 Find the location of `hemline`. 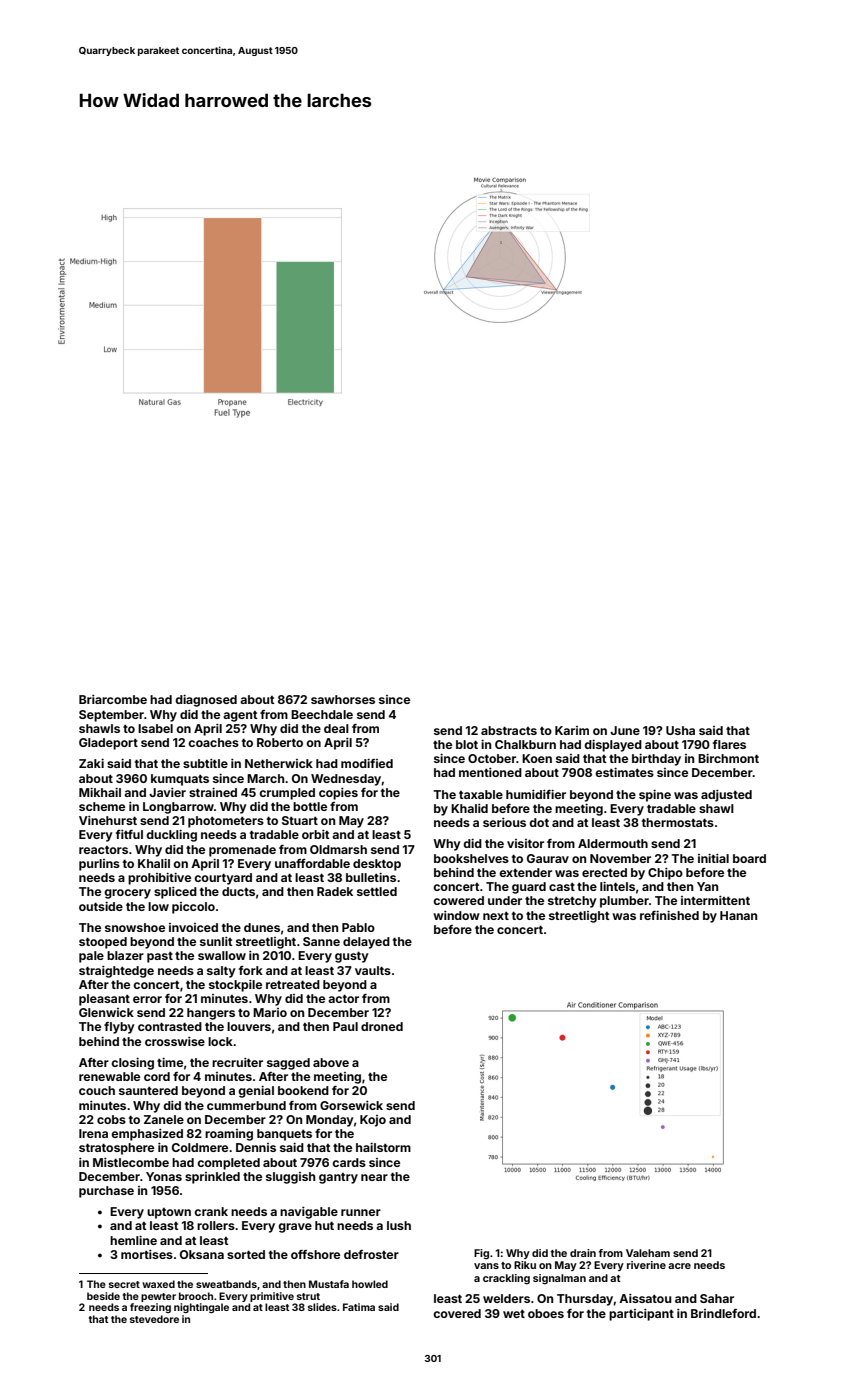

hemline is located at coordinates (133, 1240).
